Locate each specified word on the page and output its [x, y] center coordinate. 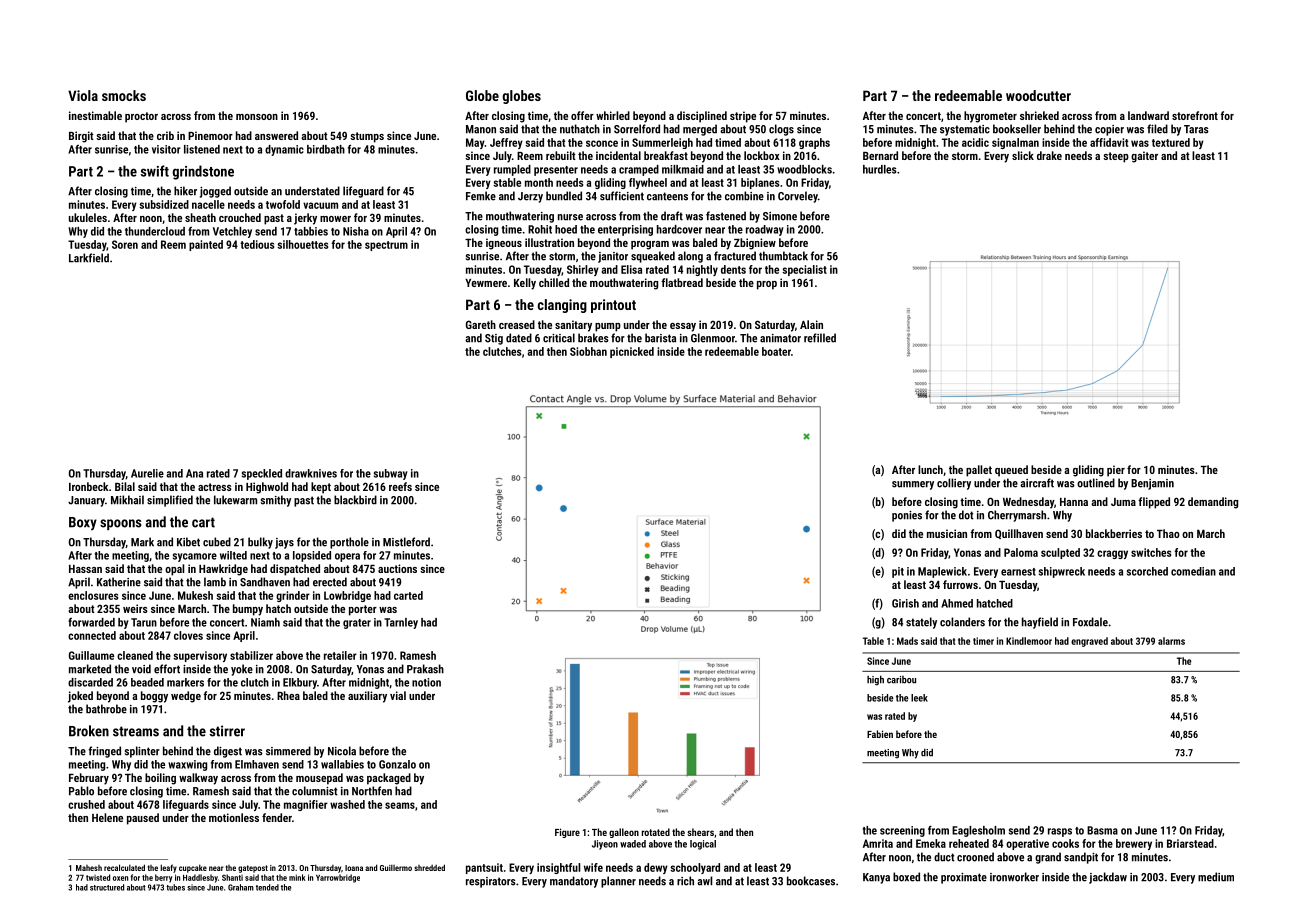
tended [267, 887]
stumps [367, 137]
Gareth [481, 324]
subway [391, 474]
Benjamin [1152, 484]
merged [700, 130]
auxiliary [367, 697]
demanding [1213, 503]
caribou [901, 680]
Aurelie [147, 473]
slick [1023, 155]
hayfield [1040, 623]
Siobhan [588, 351]
